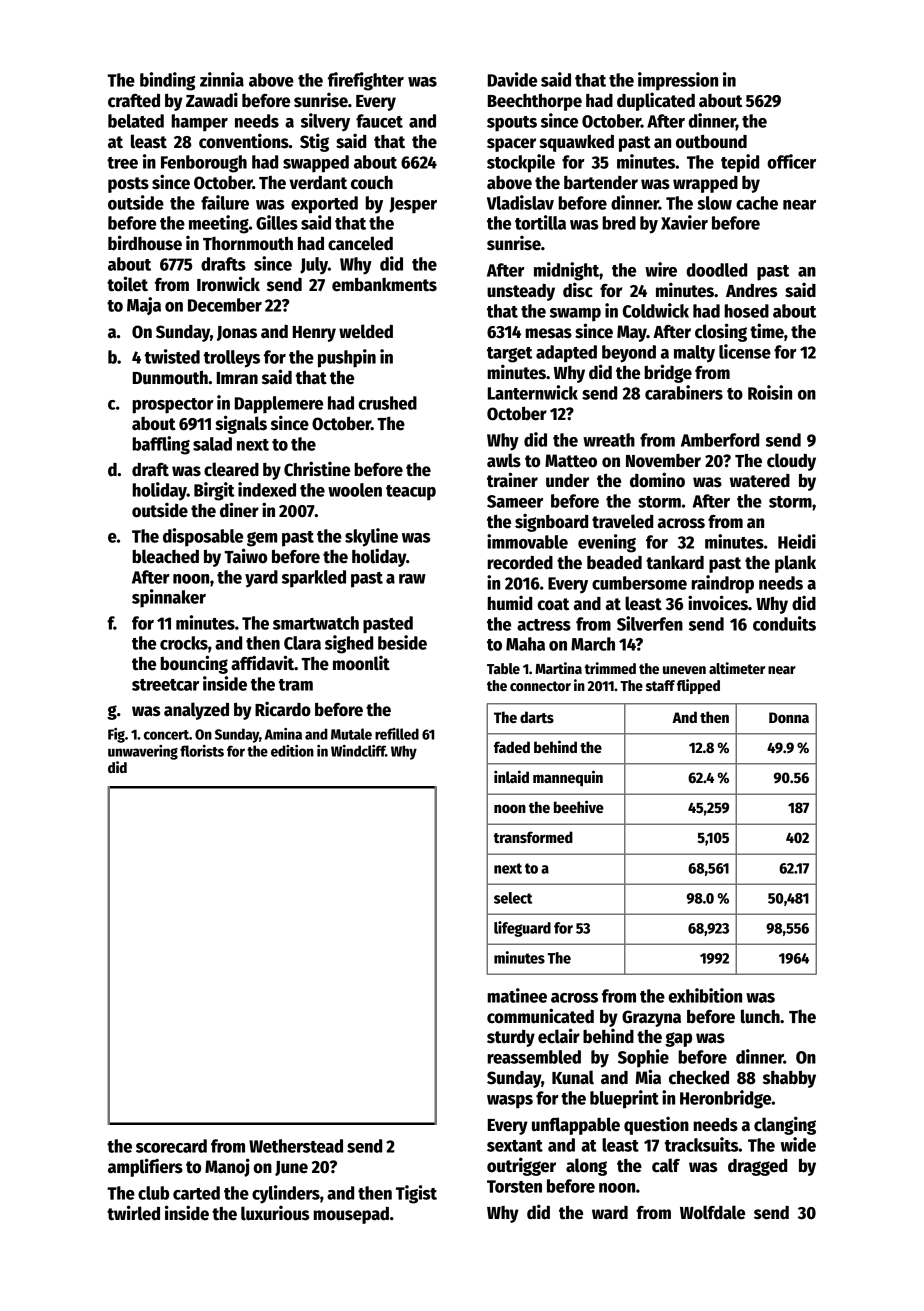 Image resolution: width=924 pixels, height=1311 pixels. Describe the element at coordinates (657, 480) in the screenshot. I see `domino` at that location.
